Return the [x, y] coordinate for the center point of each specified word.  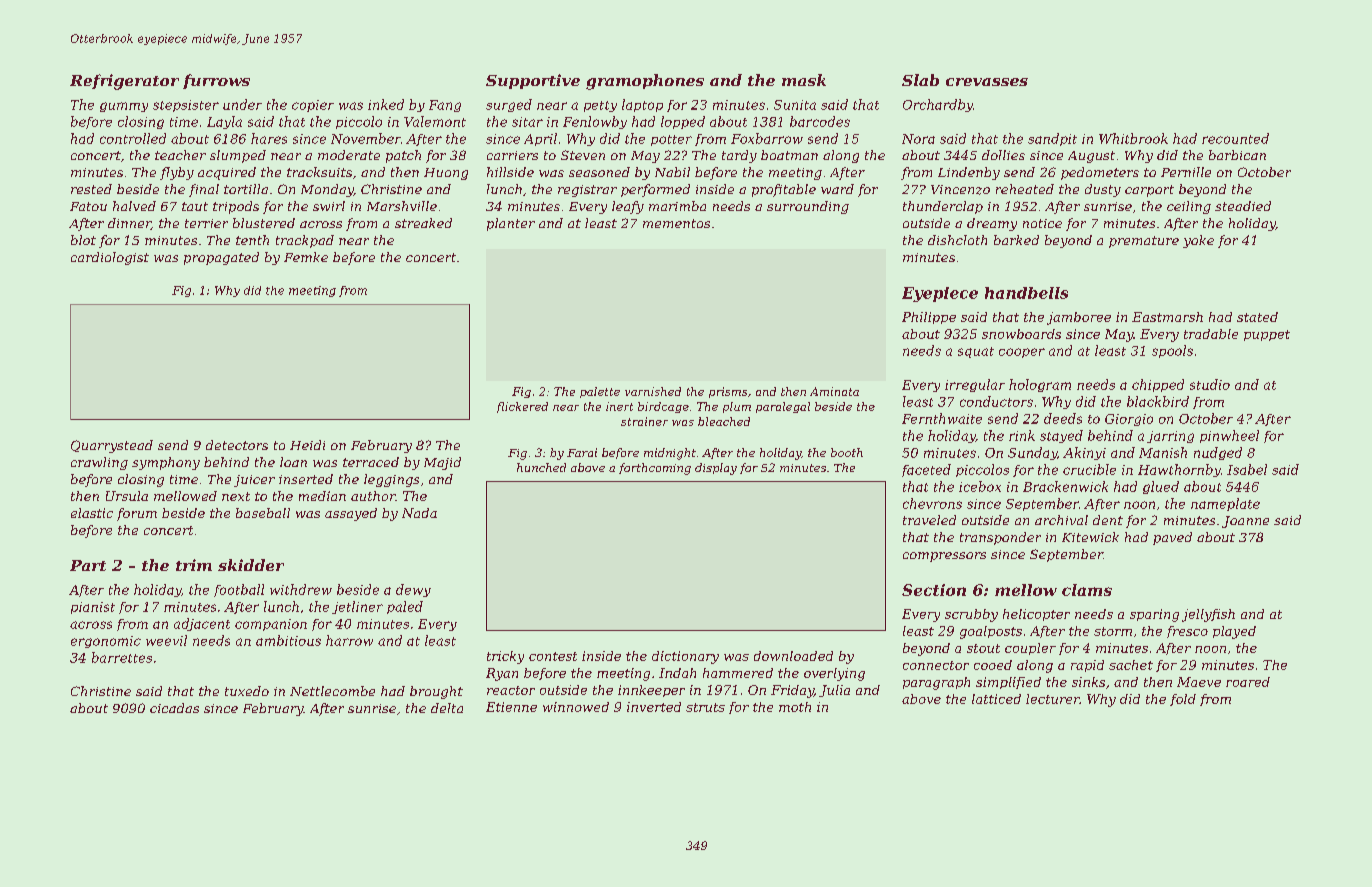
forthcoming [655, 469]
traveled [929, 520]
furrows [216, 81]
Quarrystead [112, 446]
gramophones [645, 82]
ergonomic [106, 642]
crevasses [987, 82]
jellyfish [1208, 615]
